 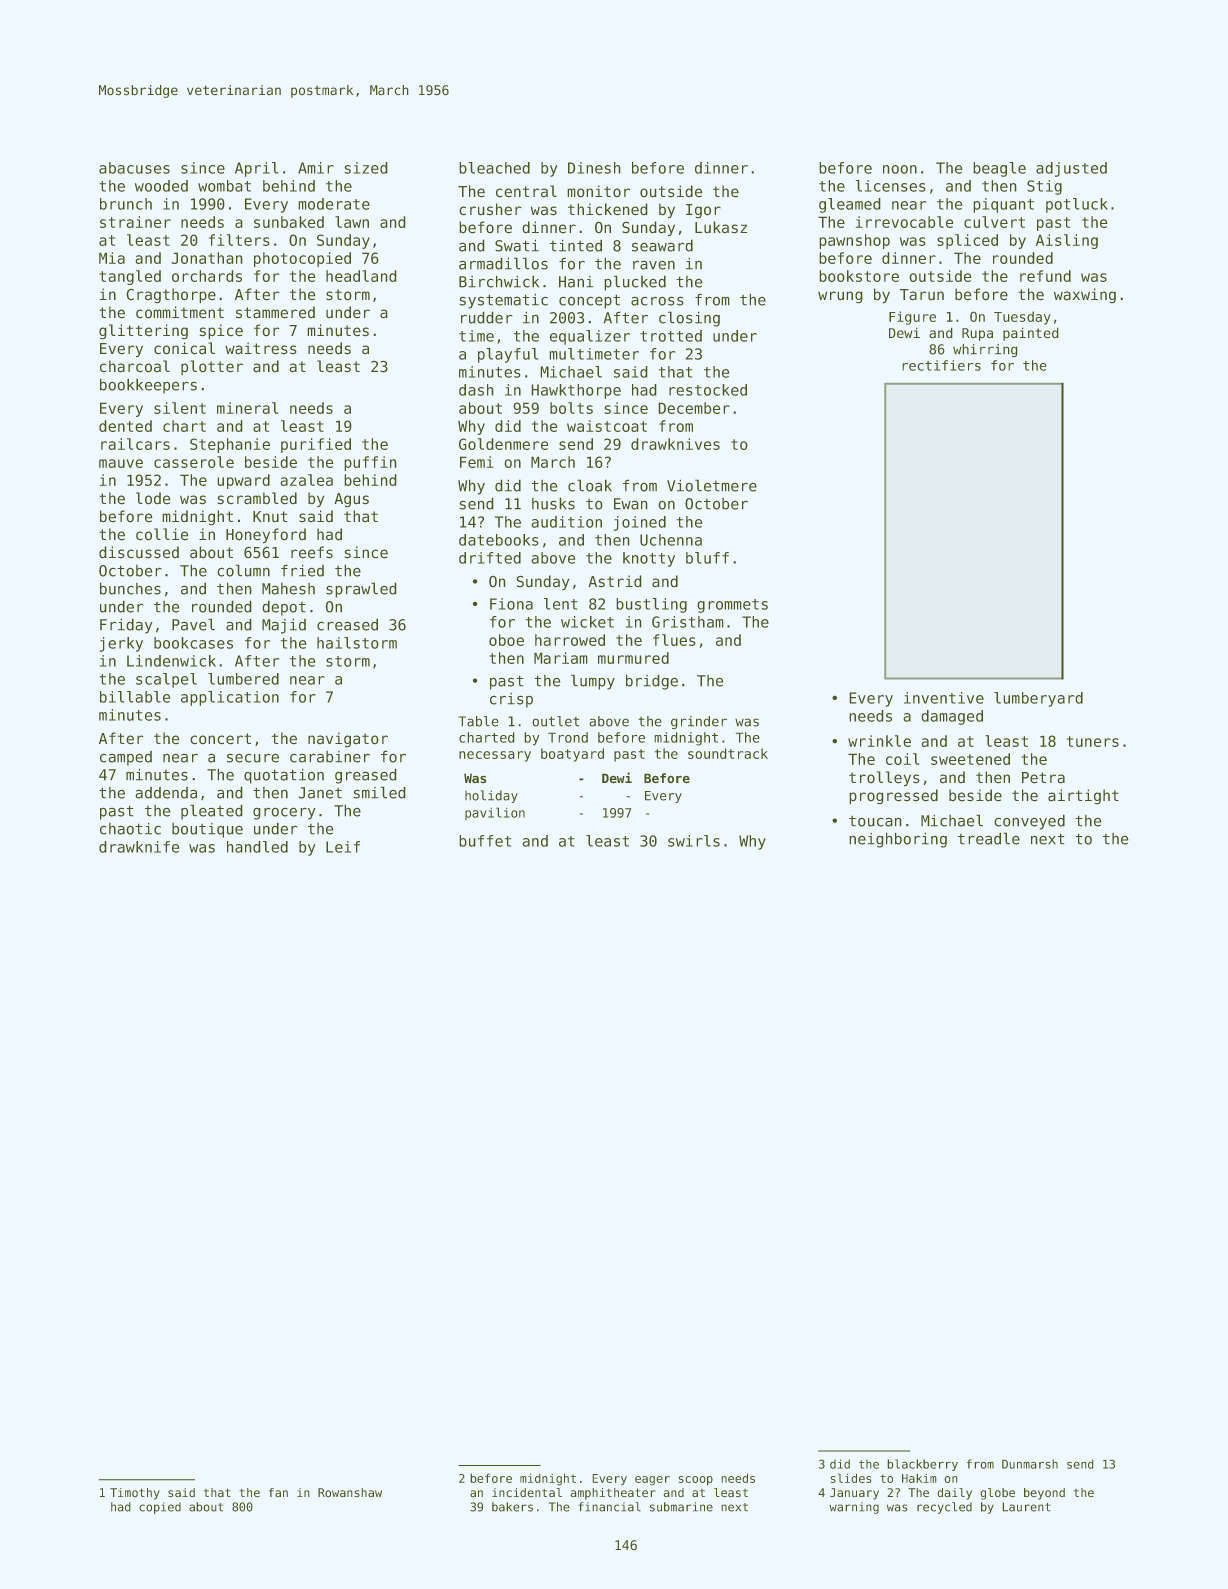 I want to click on wicket, so click(x=587, y=622).
